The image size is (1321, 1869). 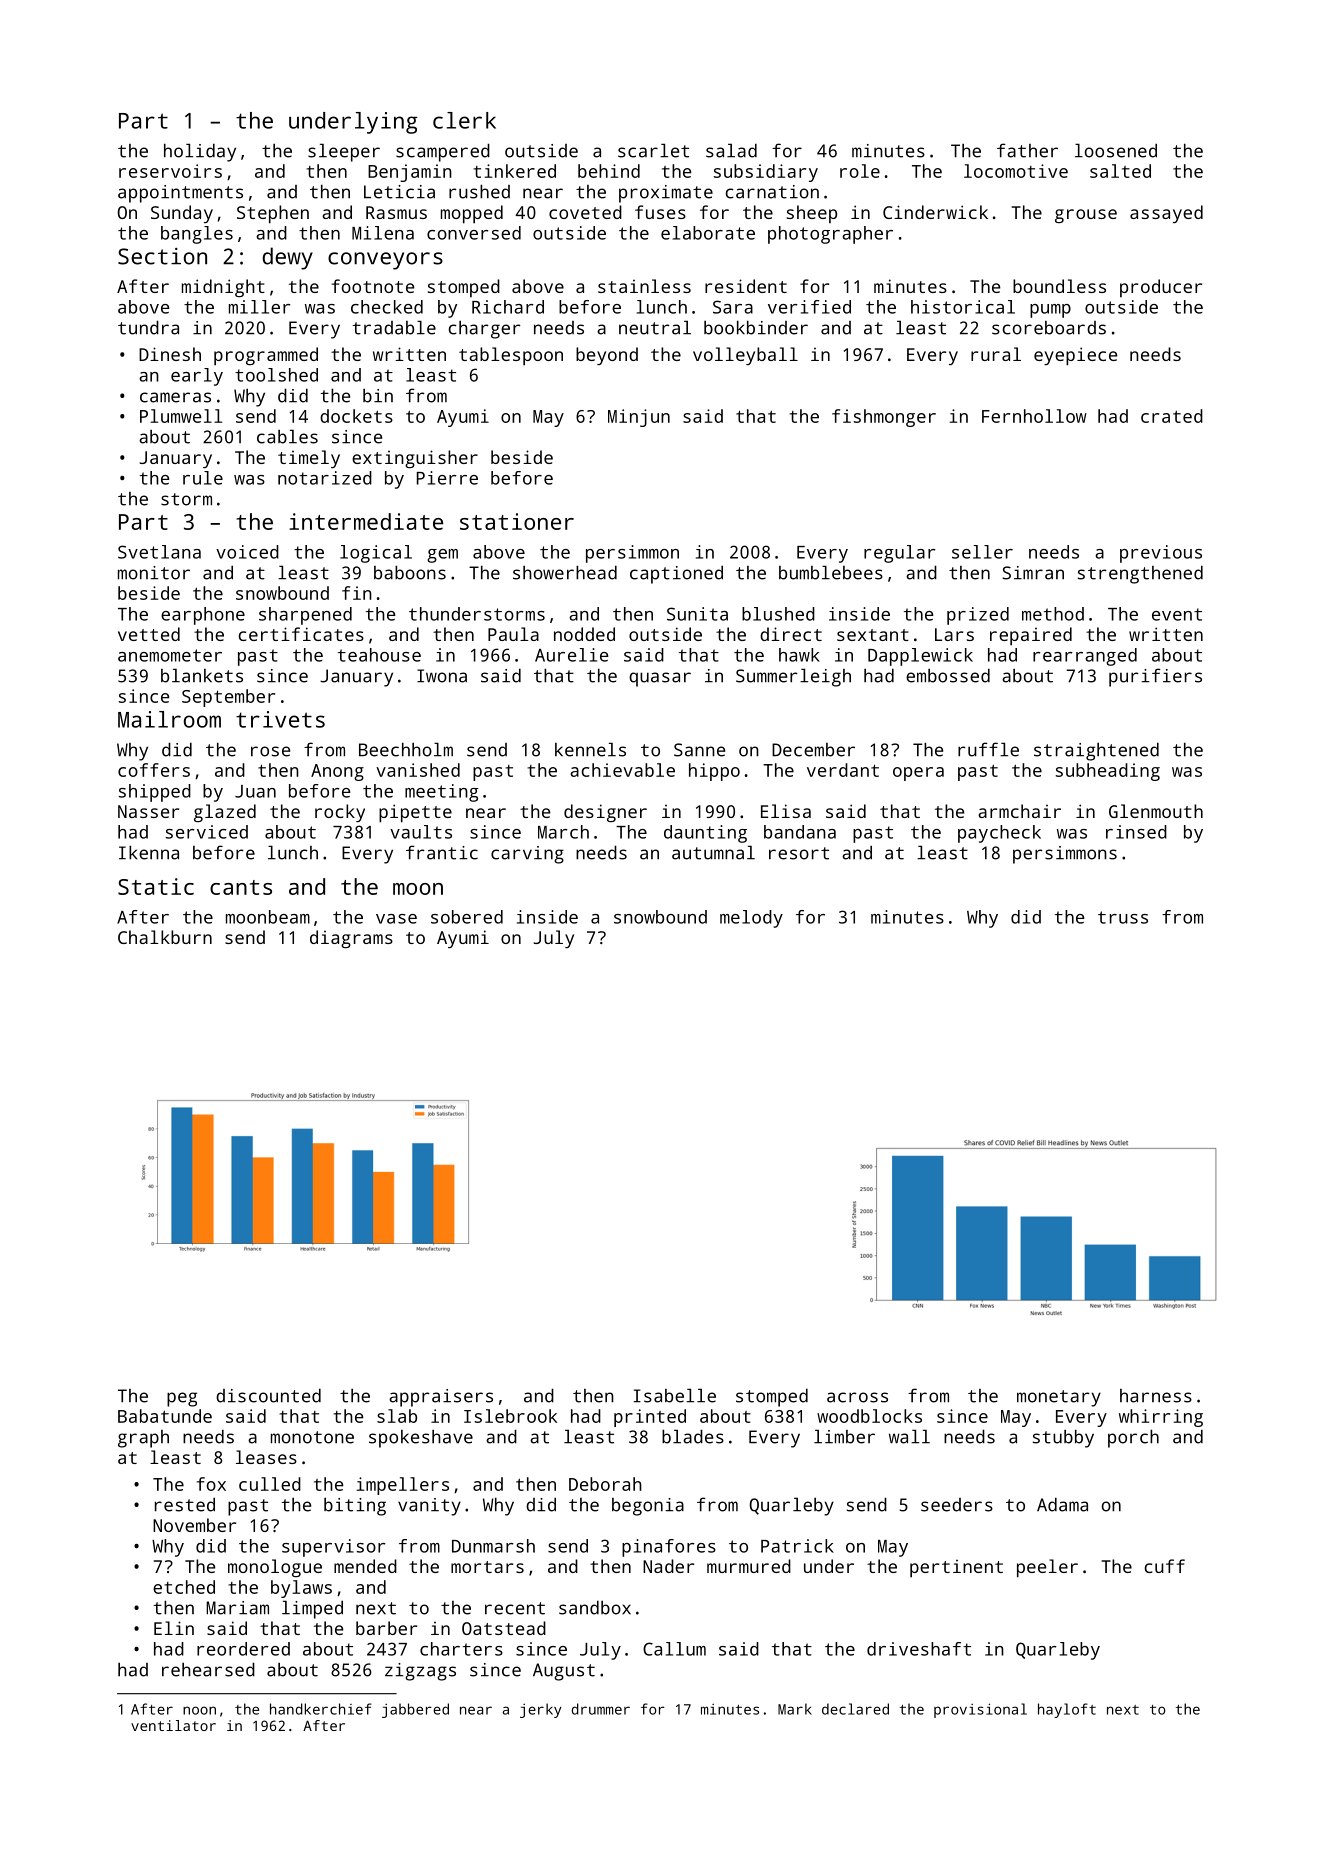 I want to click on kennels, so click(x=590, y=749).
